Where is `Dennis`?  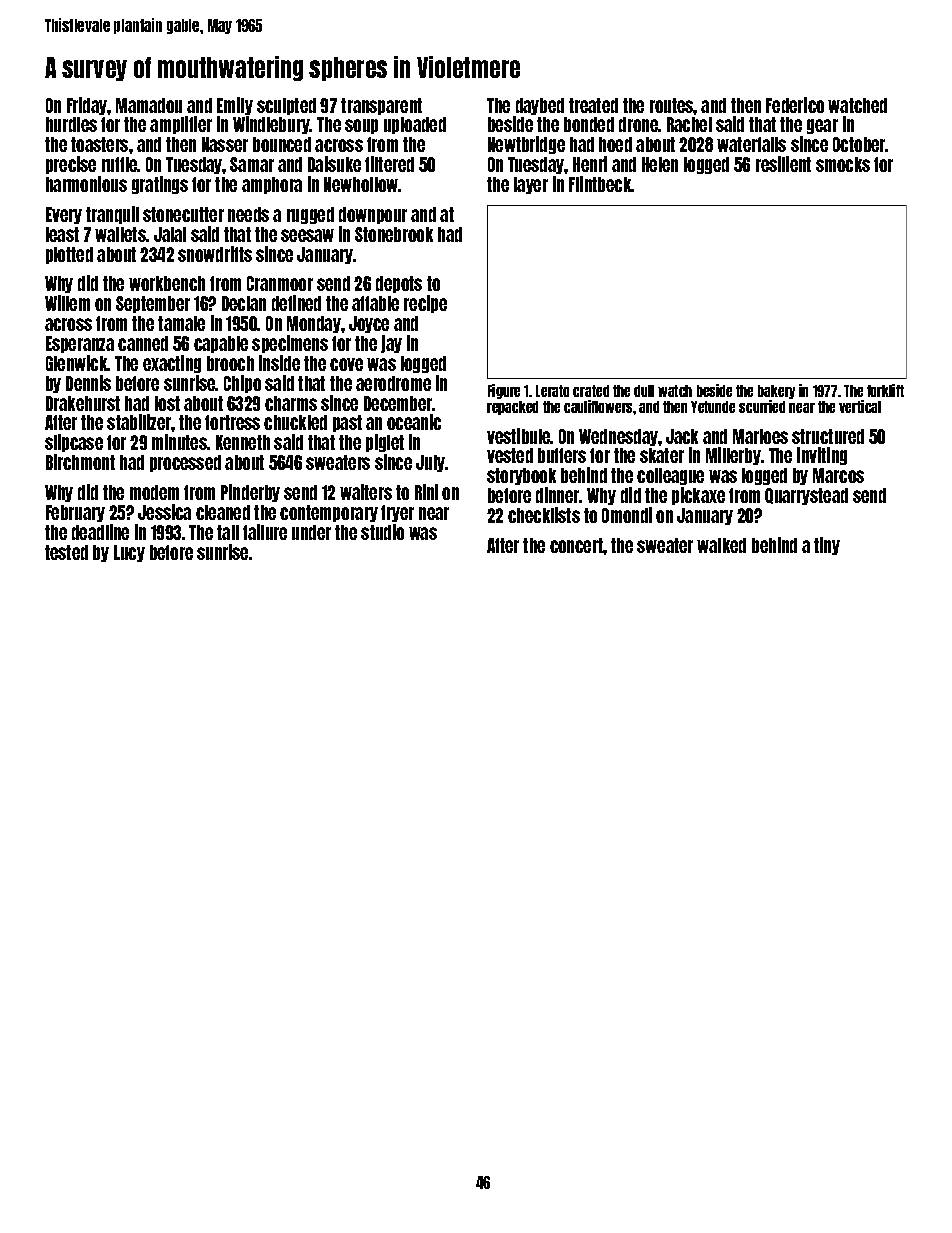 Dennis is located at coordinates (88, 383).
